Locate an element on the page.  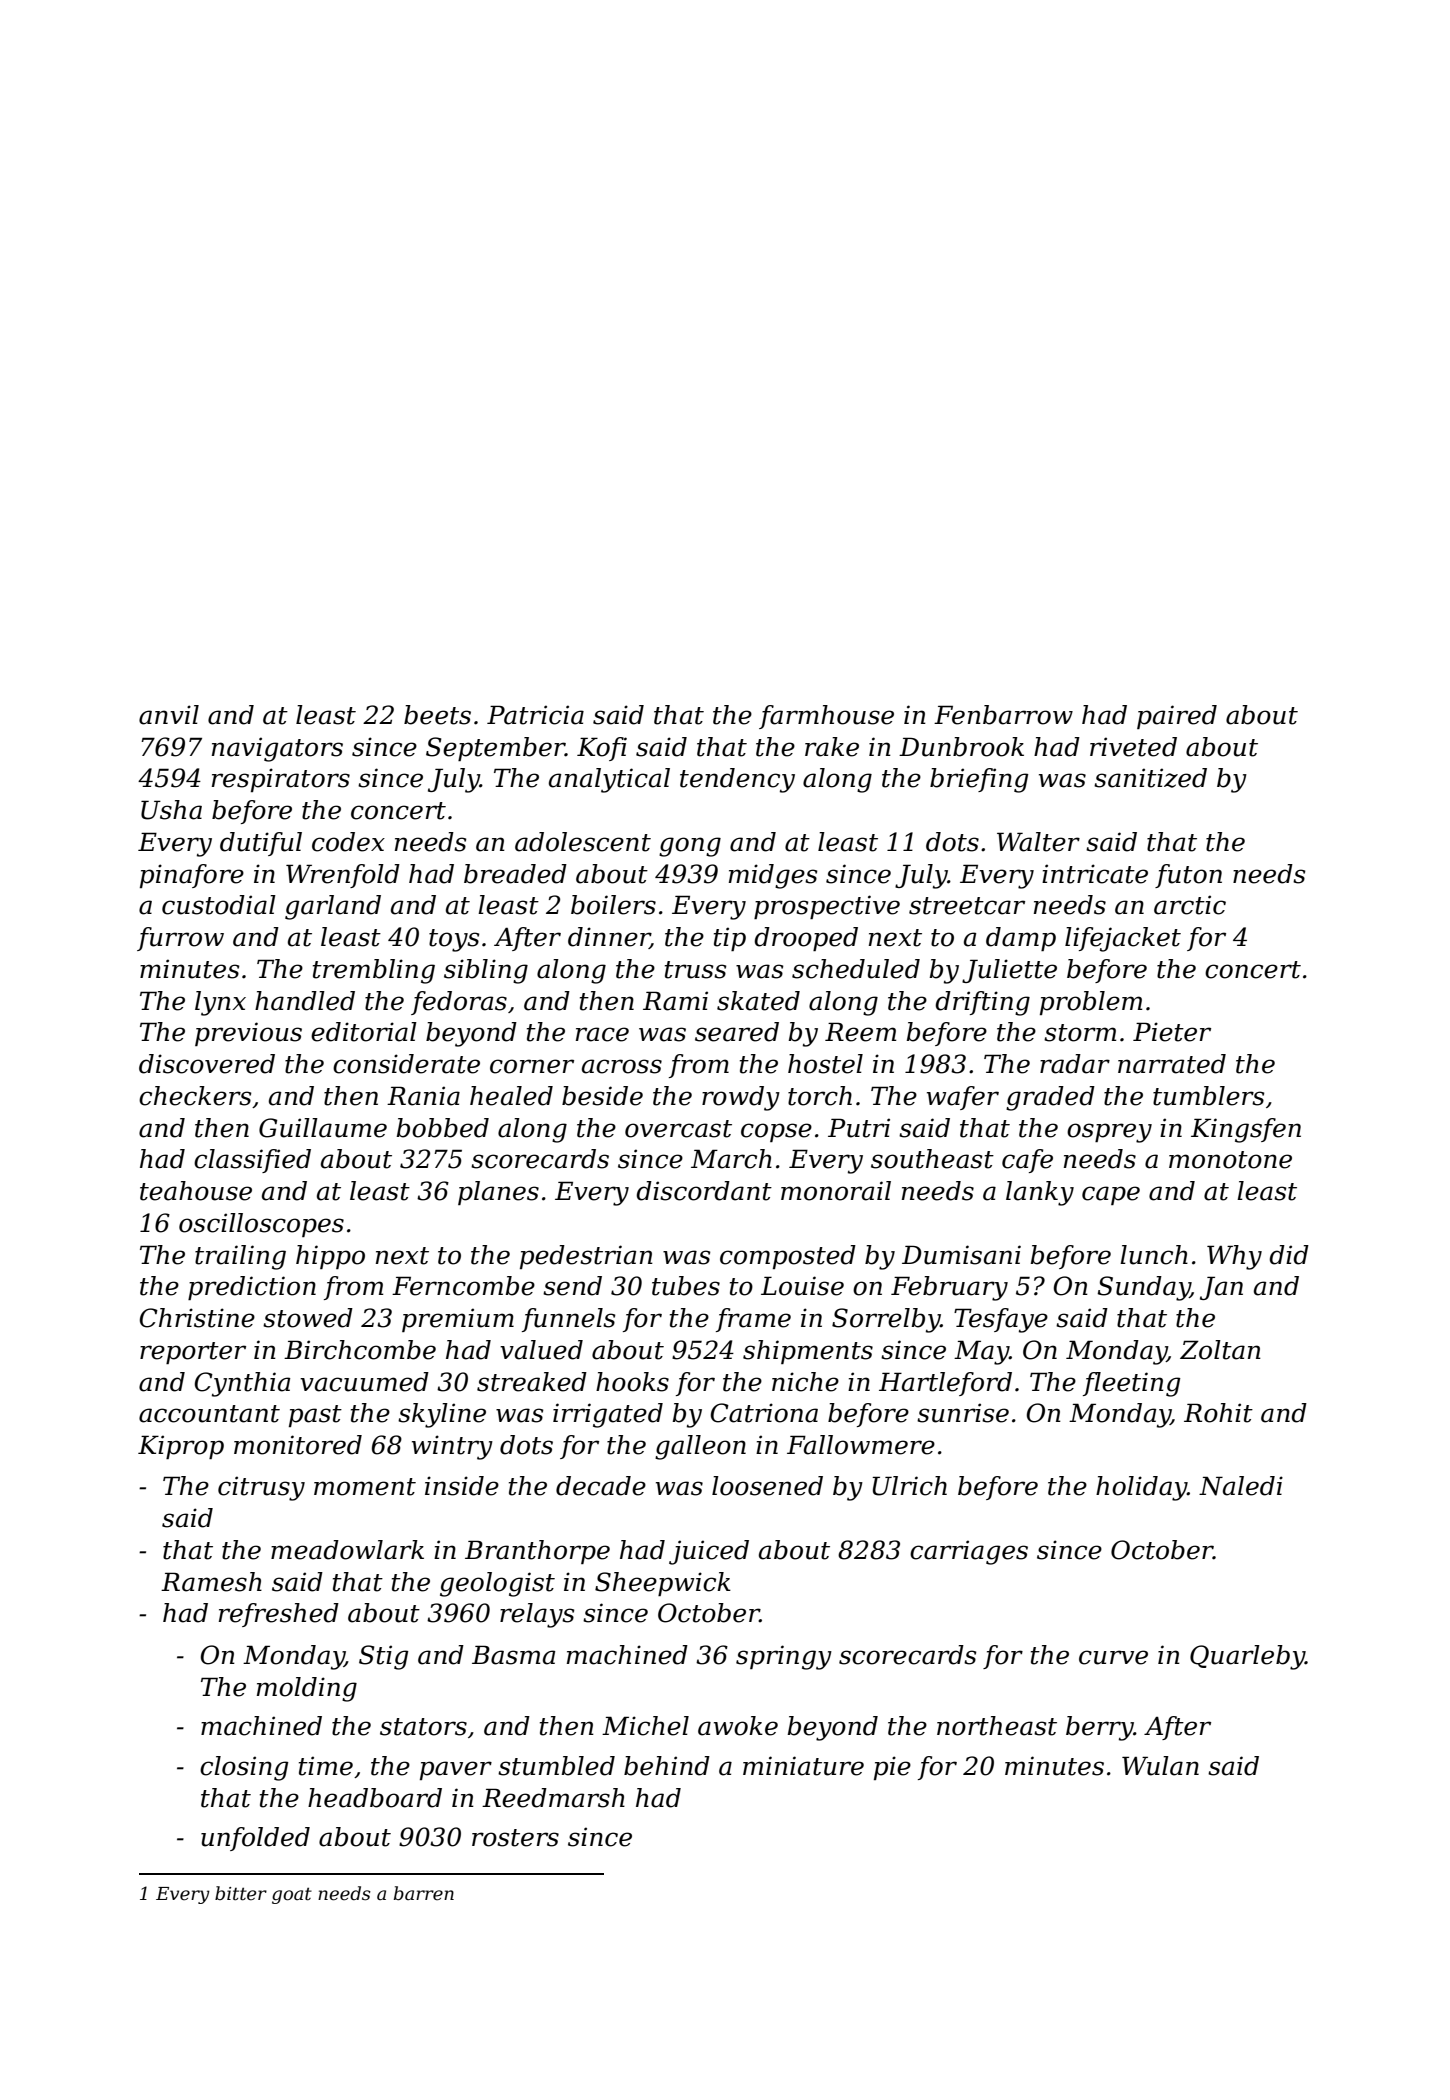
paired is located at coordinates (1177, 717).
